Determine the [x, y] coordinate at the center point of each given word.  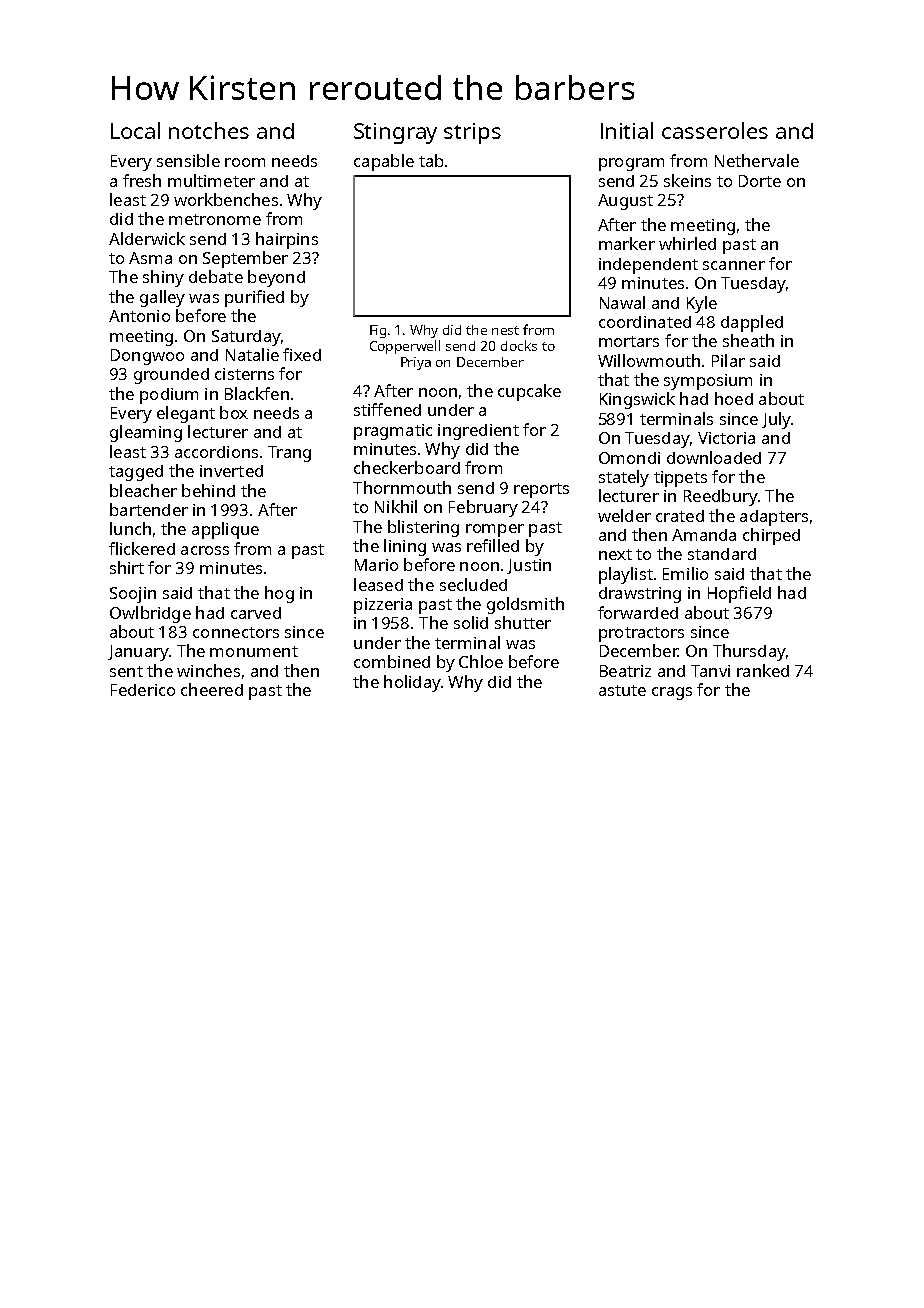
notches [209, 130]
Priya [416, 363]
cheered [212, 689]
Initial [627, 130]
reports [541, 490]
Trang [289, 454]
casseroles [715, 130]
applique [225, 530]
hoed [734, 398]
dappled [752, 323]
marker [627, 243]
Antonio [139, 316]
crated [680, 516]
